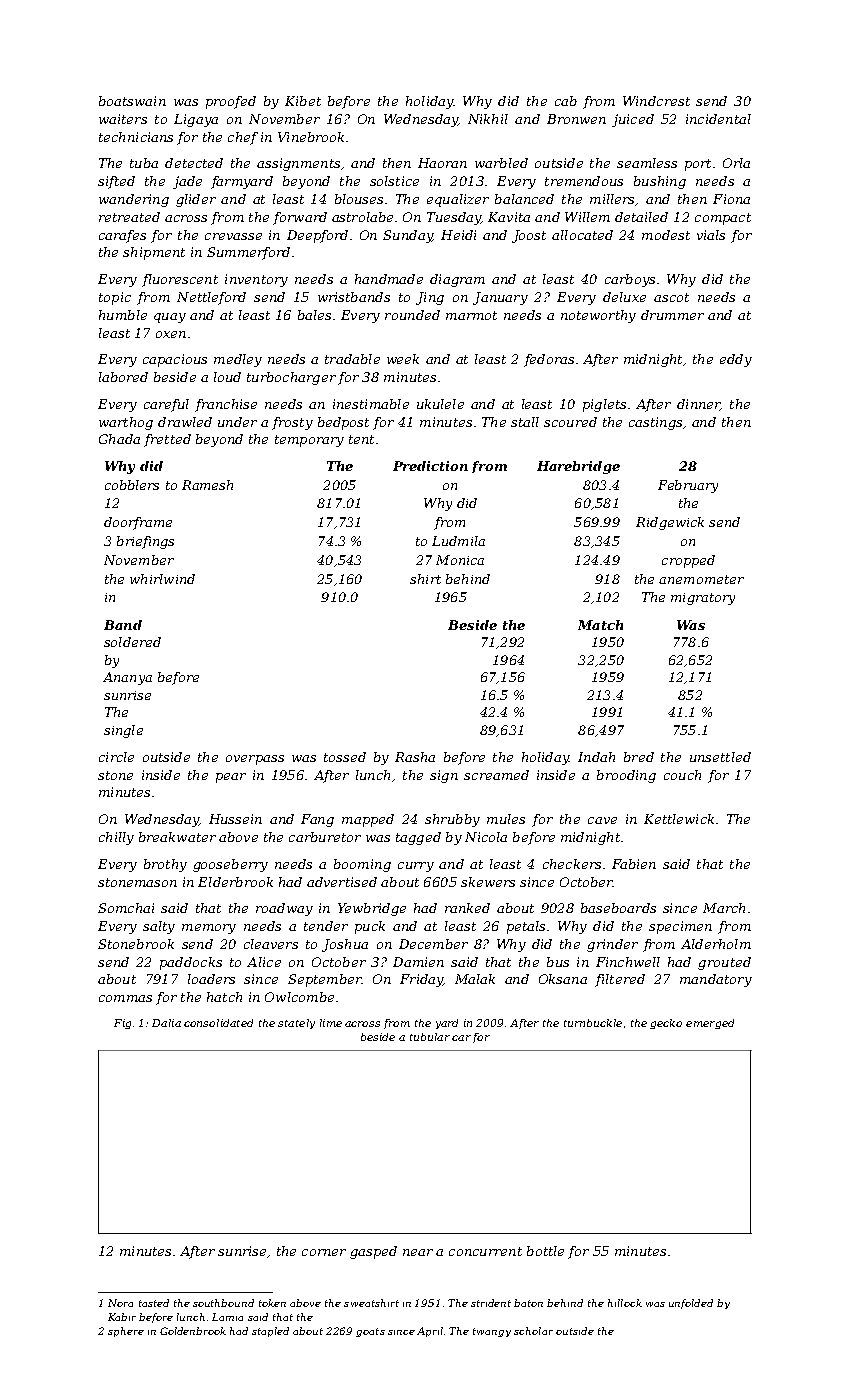 The width and height of the screenshot is (849, 1400). What do you see at coordinates (132, 642) in the screenshot?
I see `soldered` at bounding box center [132, 642].
